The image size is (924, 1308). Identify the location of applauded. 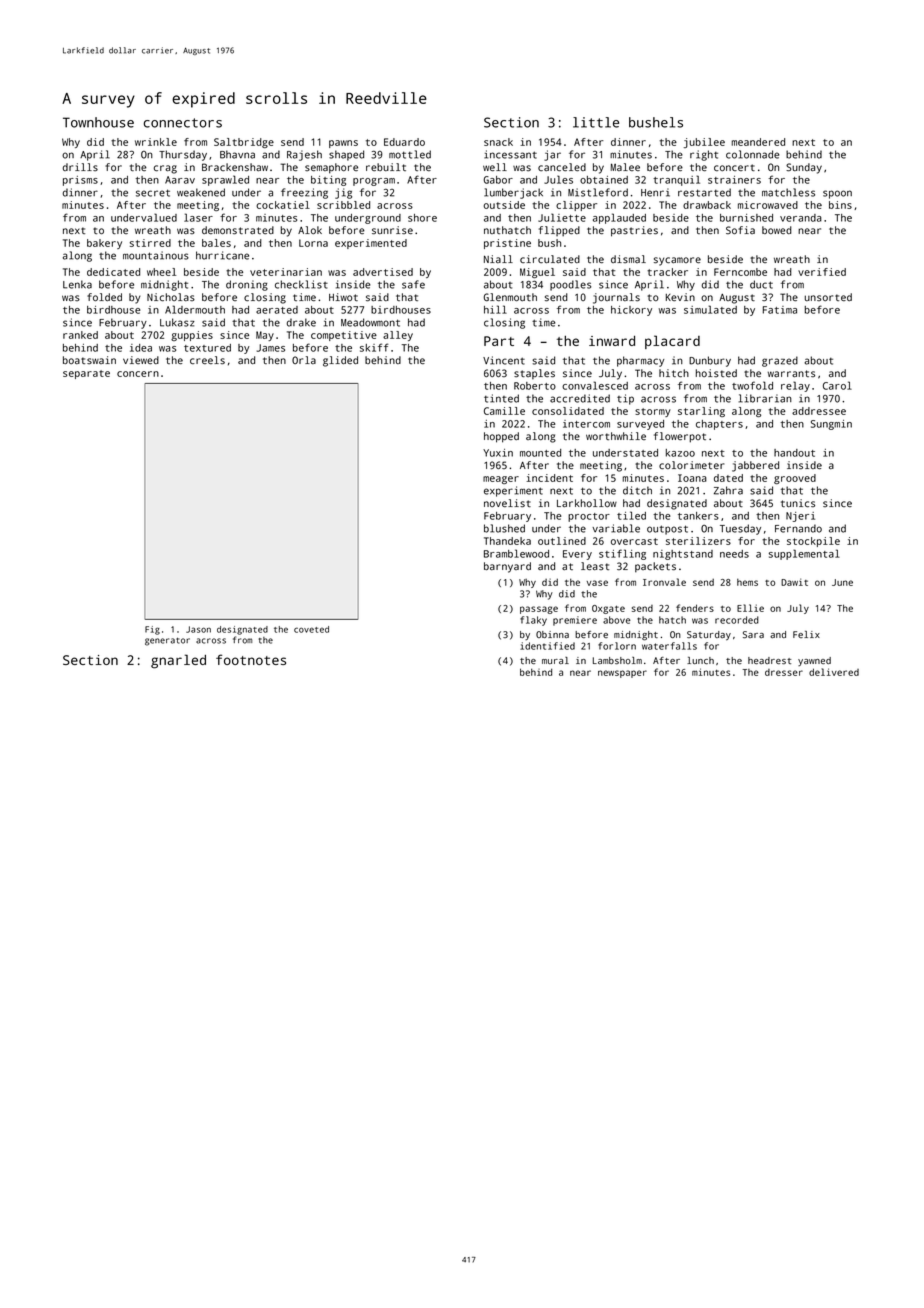
(619, 218).
